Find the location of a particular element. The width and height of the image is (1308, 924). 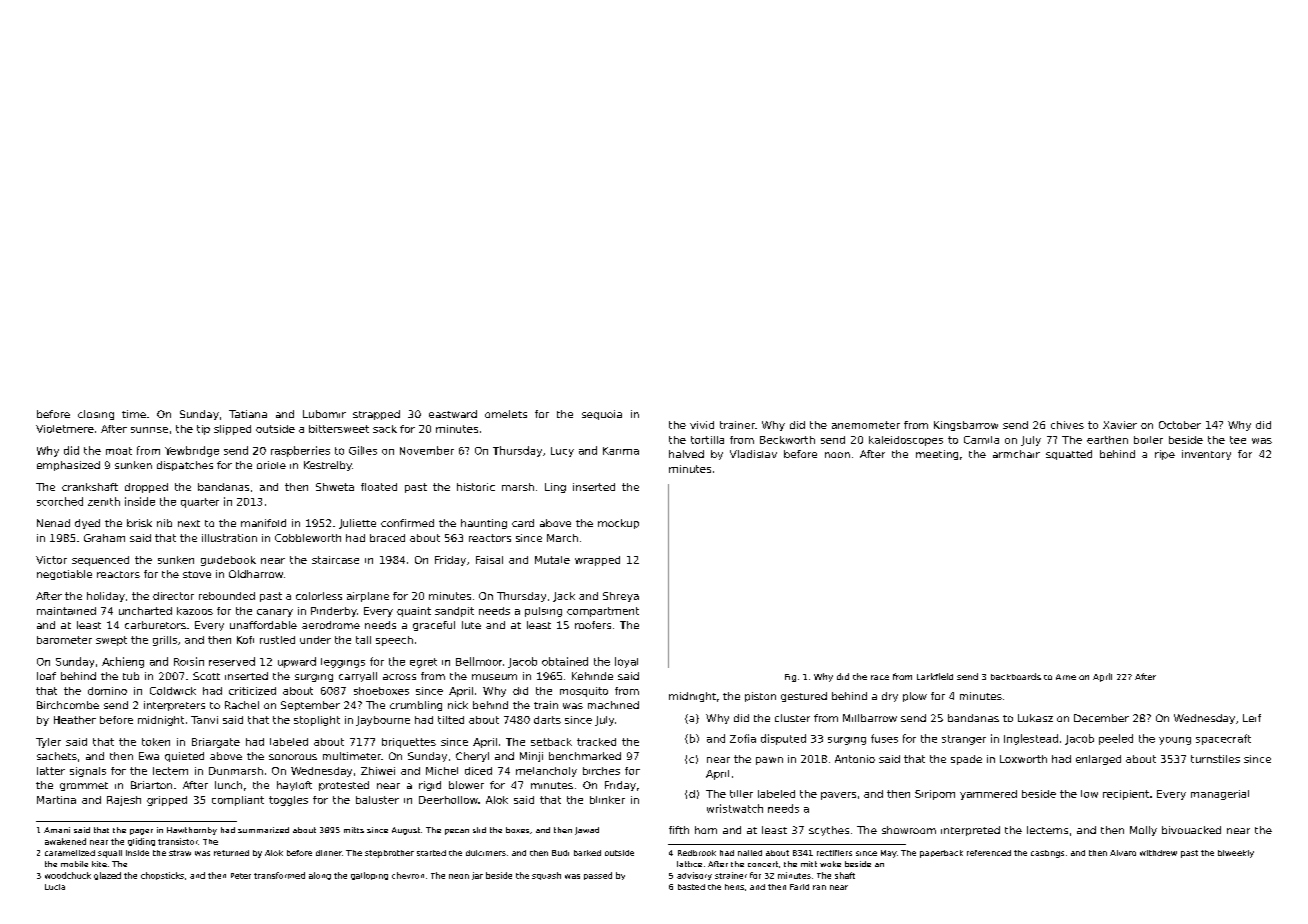

mockup is located at coordinates (618, 524).
